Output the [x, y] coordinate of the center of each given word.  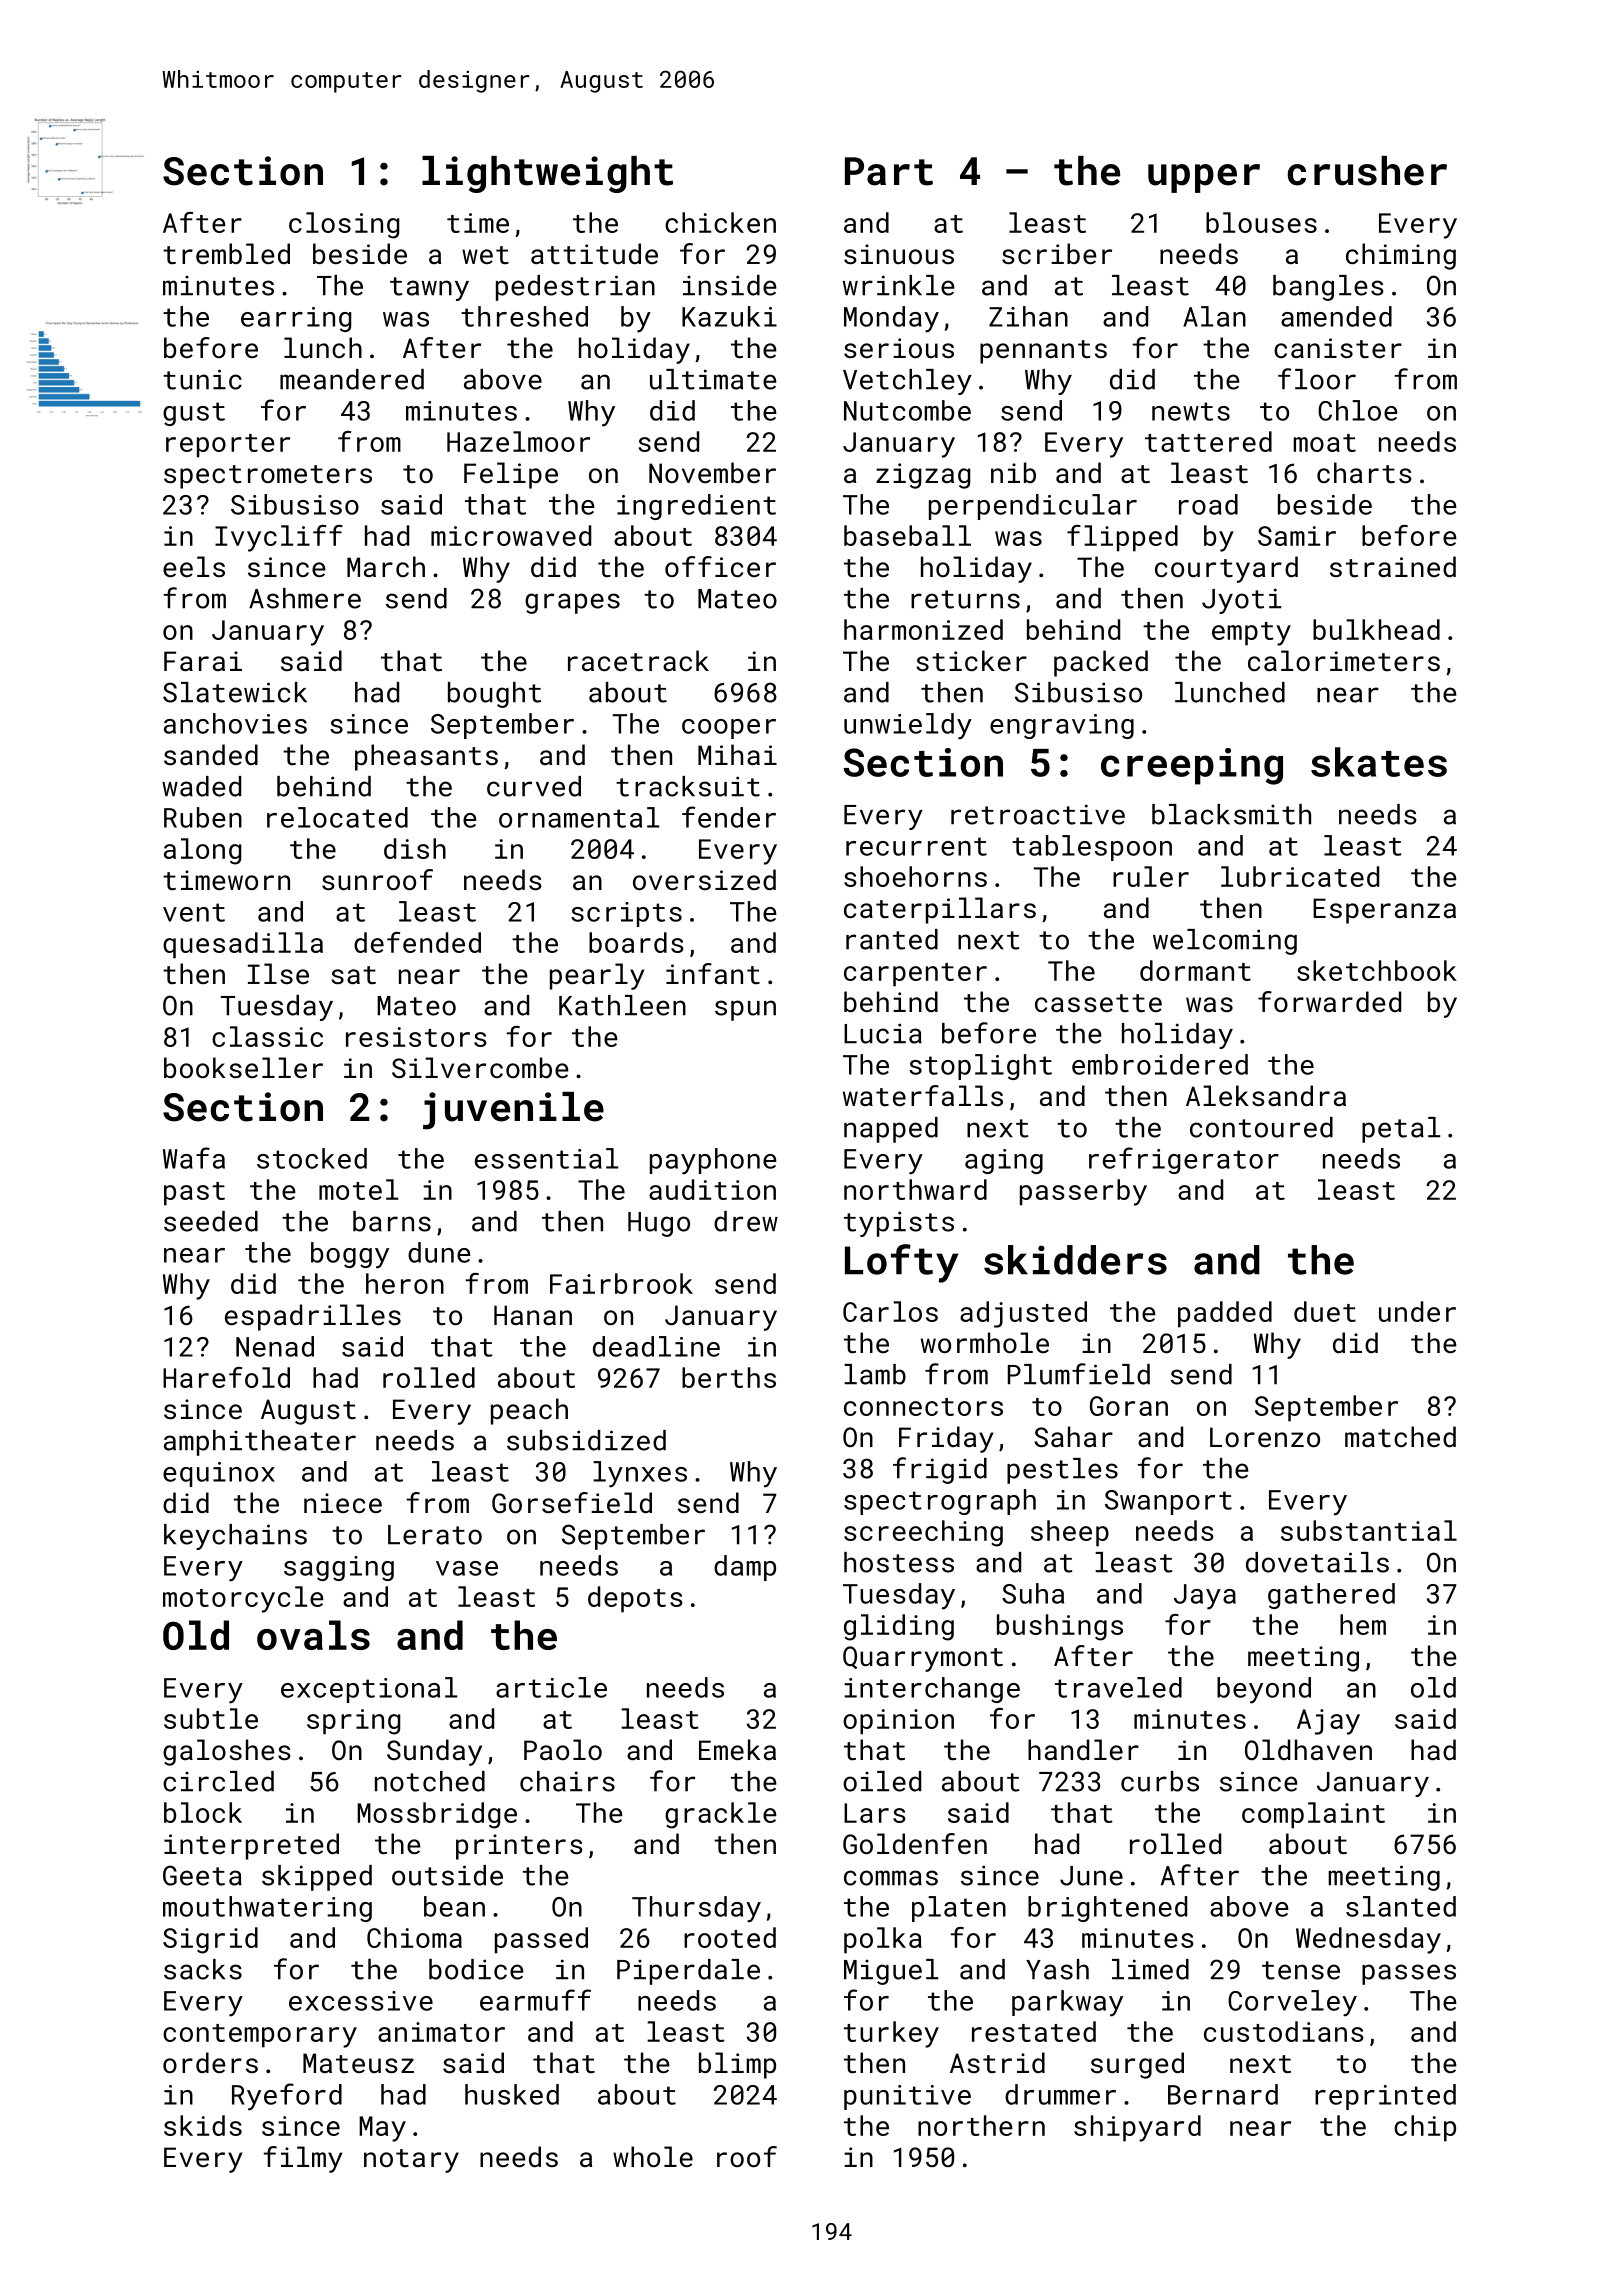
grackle [721, 1815]
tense [1301, 1970]
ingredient [696, 507]
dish [415, 848]
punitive [907, 2097]
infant [713, 973]
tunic [202, 379]
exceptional [369, 1690]
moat [1324, 443]
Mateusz [358, 2063]
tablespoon [1092, 848]
